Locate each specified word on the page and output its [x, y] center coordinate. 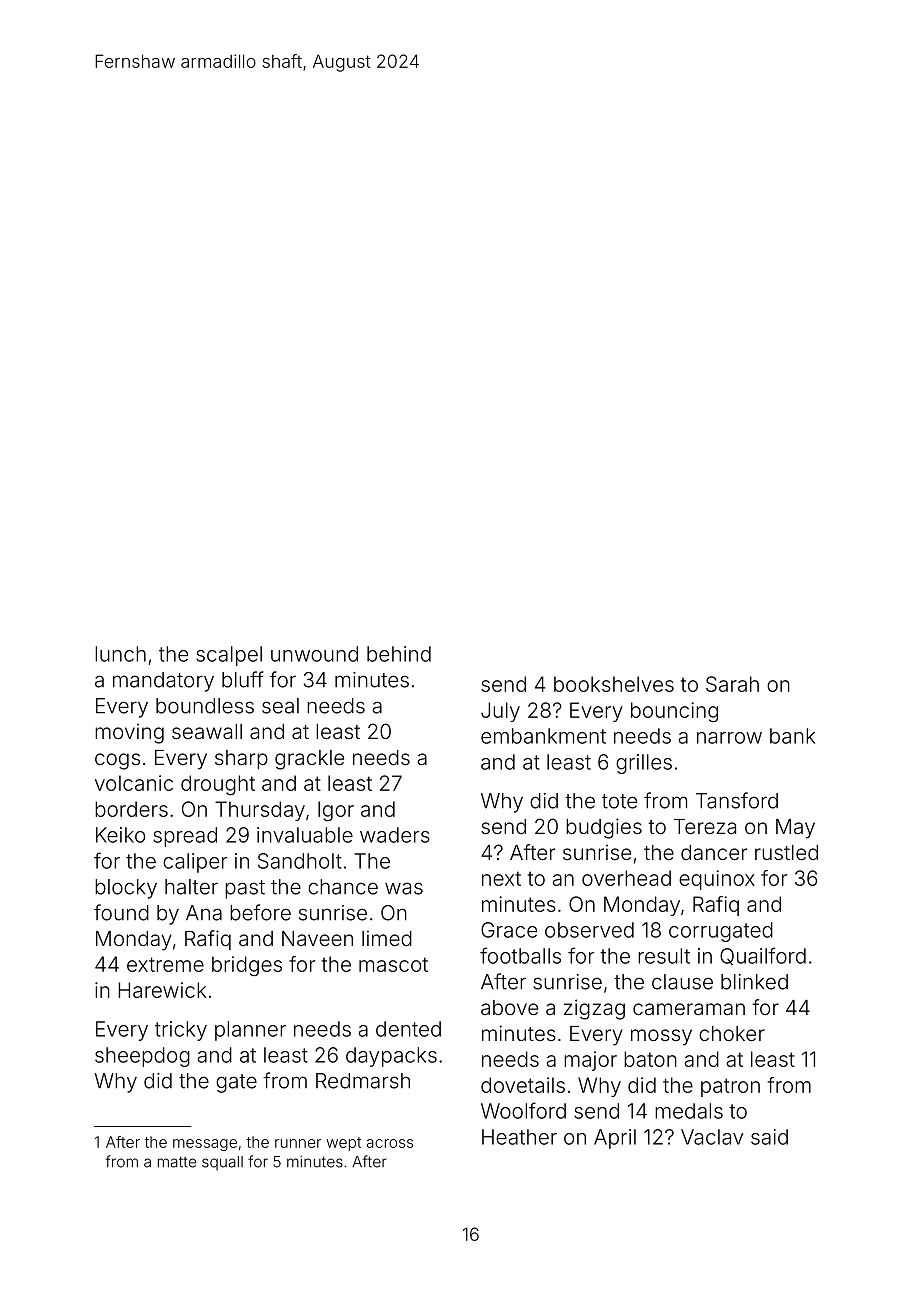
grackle [309, 760]
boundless [205, 706]
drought [218, 785]
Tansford [737, 800]
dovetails [523, 1085]
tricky [181, 1031]
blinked [754, 982]
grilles [644, 764]
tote [619, 801]
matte [177, 1162]
